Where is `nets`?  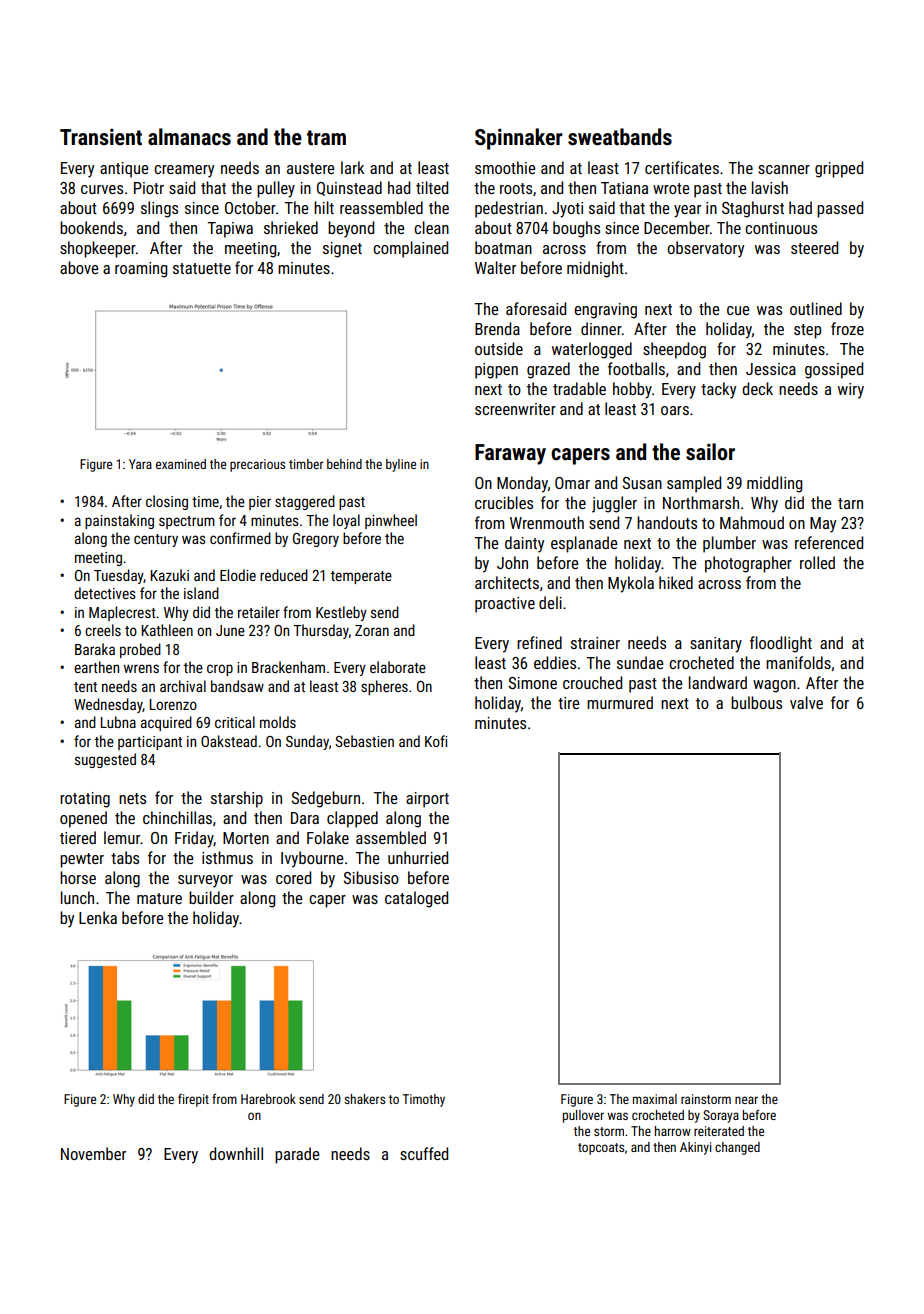 nets is located at coordinates (132, 798).
